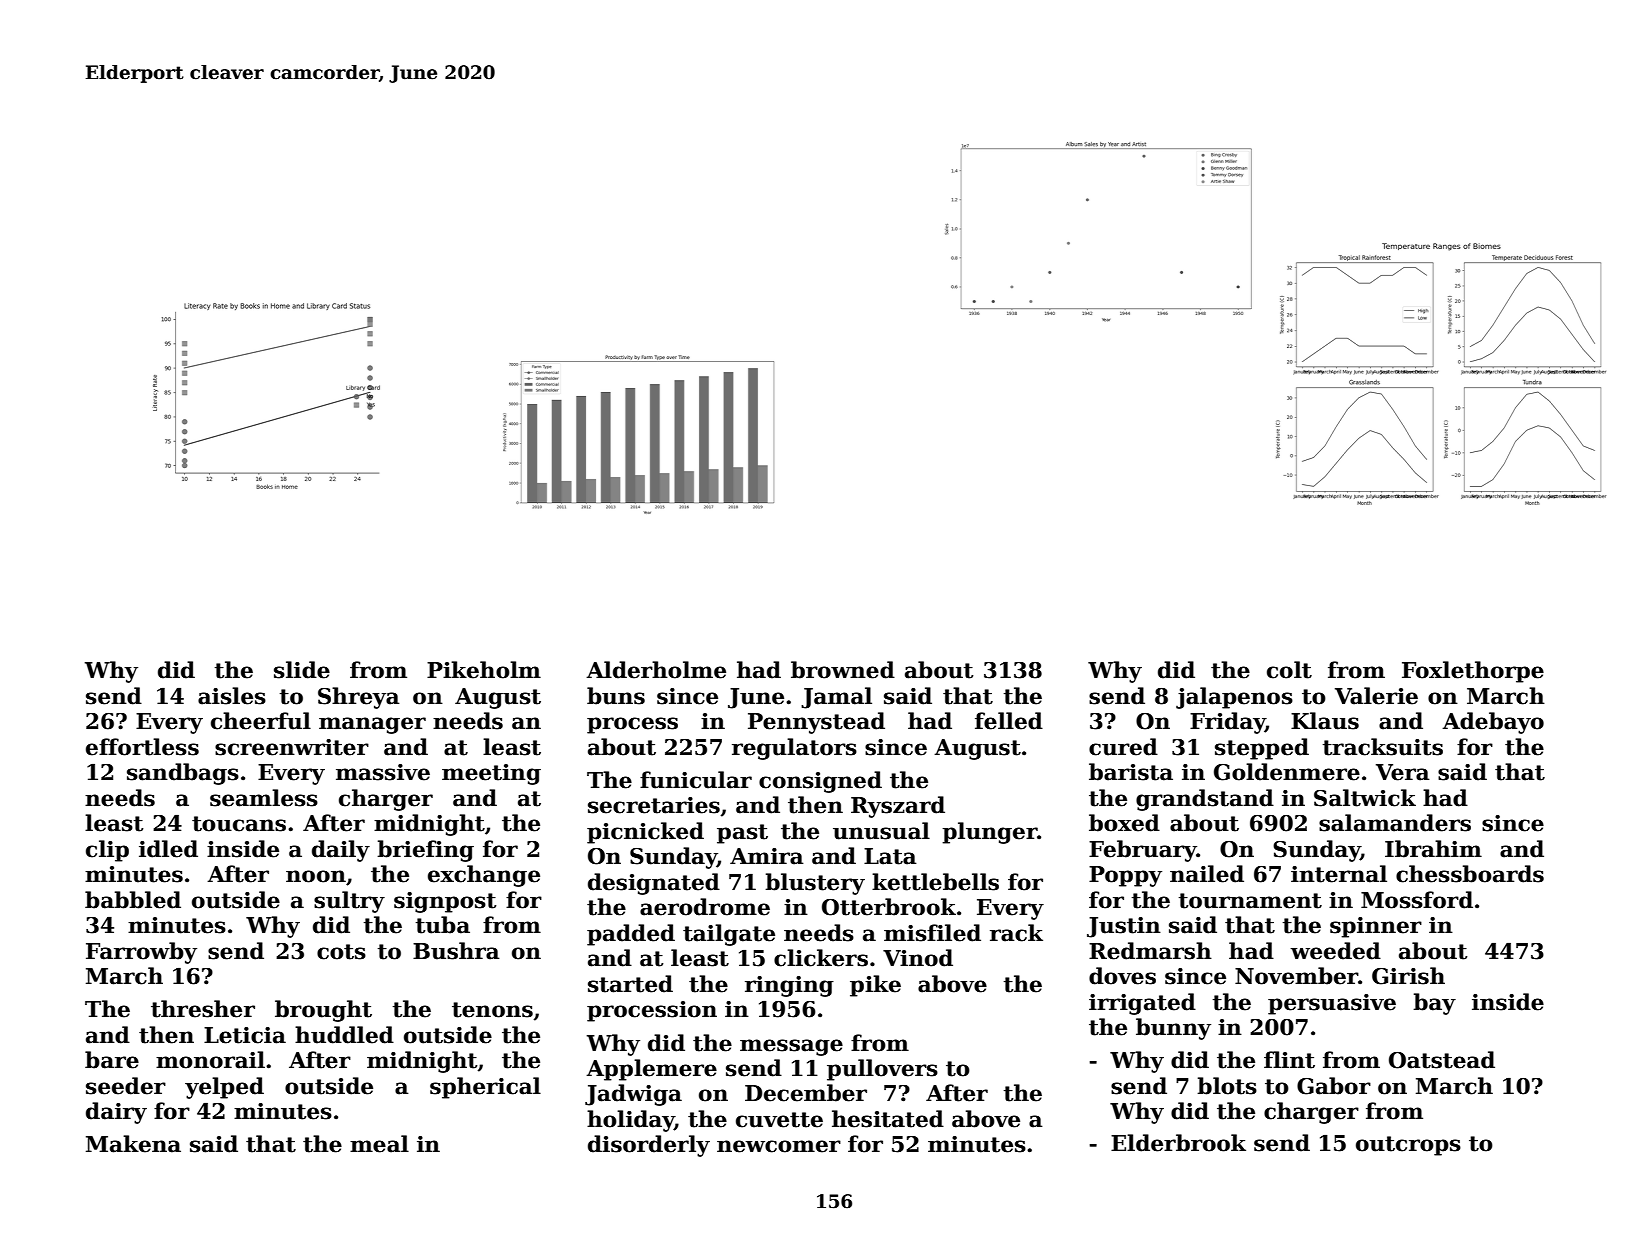  What do you see at coordinates (1250, 901) in the screenshot?
I see `tournament` at bounding box center [1250, 901].
